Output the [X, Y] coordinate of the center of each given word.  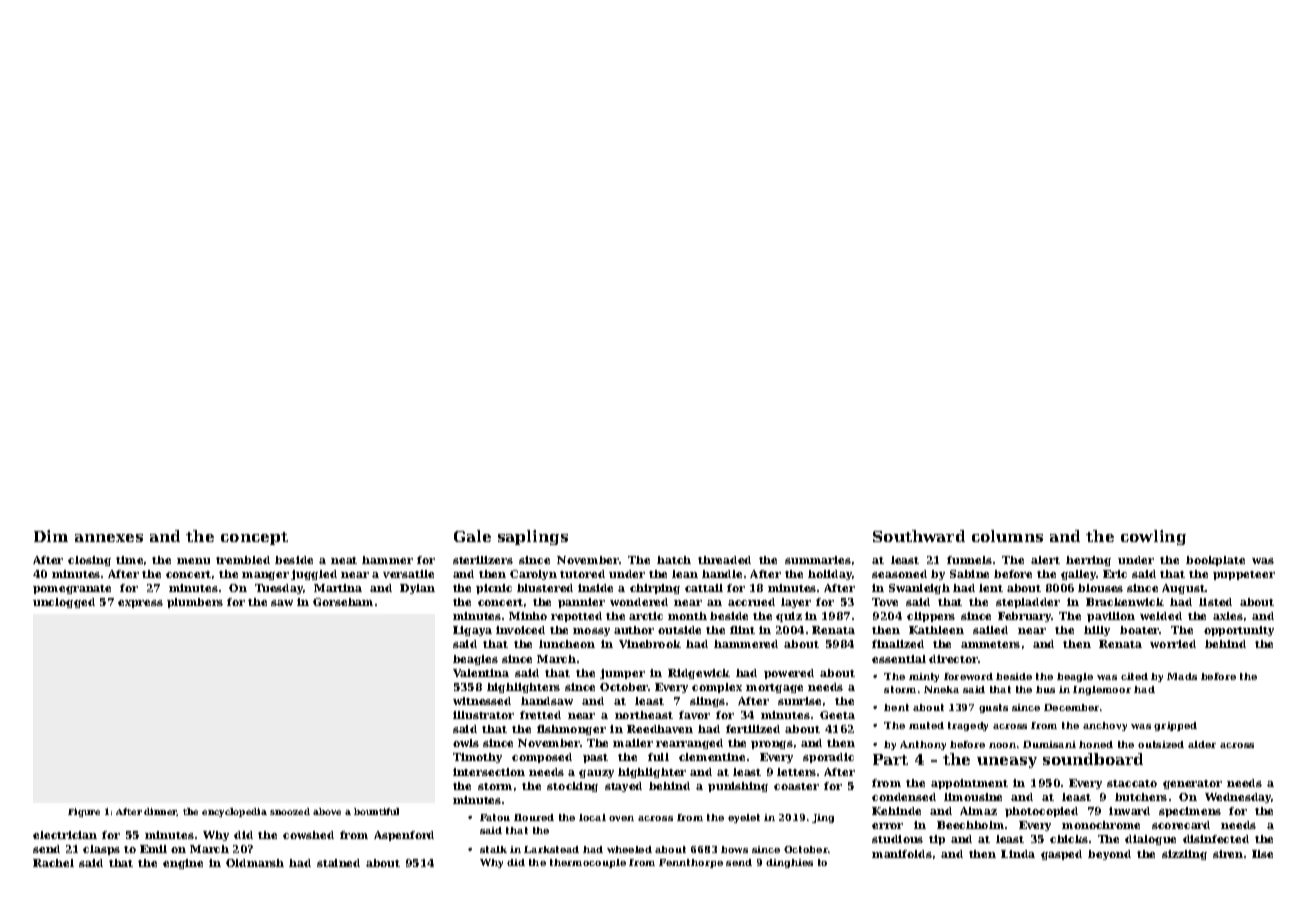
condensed [904, 797]
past [595, 758]
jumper [622, 674]
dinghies [789, 863]
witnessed [482, 701]
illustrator [483, 715]
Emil [153, 849]
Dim [51, 536]
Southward [919, 536]
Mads [1182, 676]
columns [1007, 536]
